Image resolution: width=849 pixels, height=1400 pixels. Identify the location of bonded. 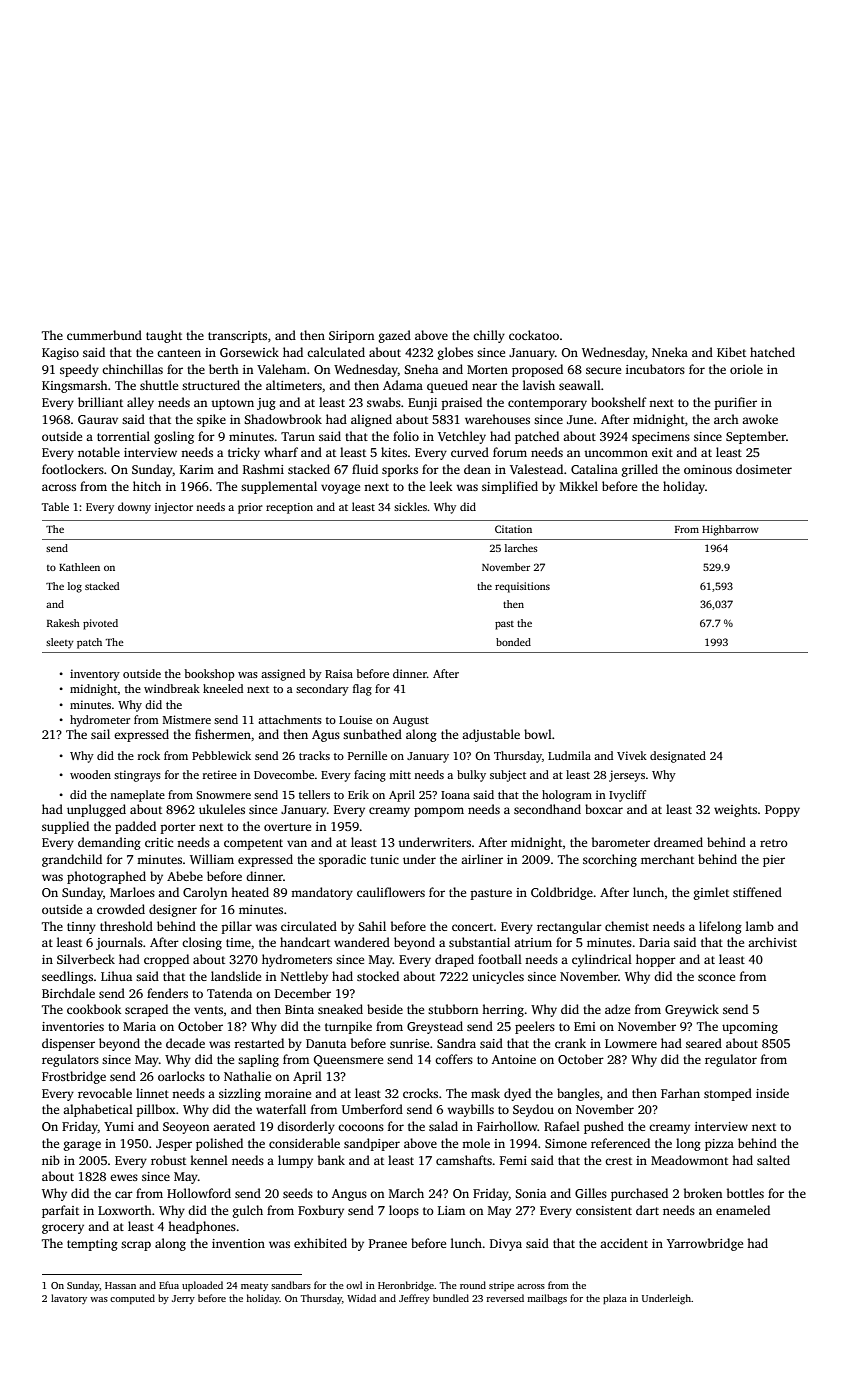
(513, 642).
